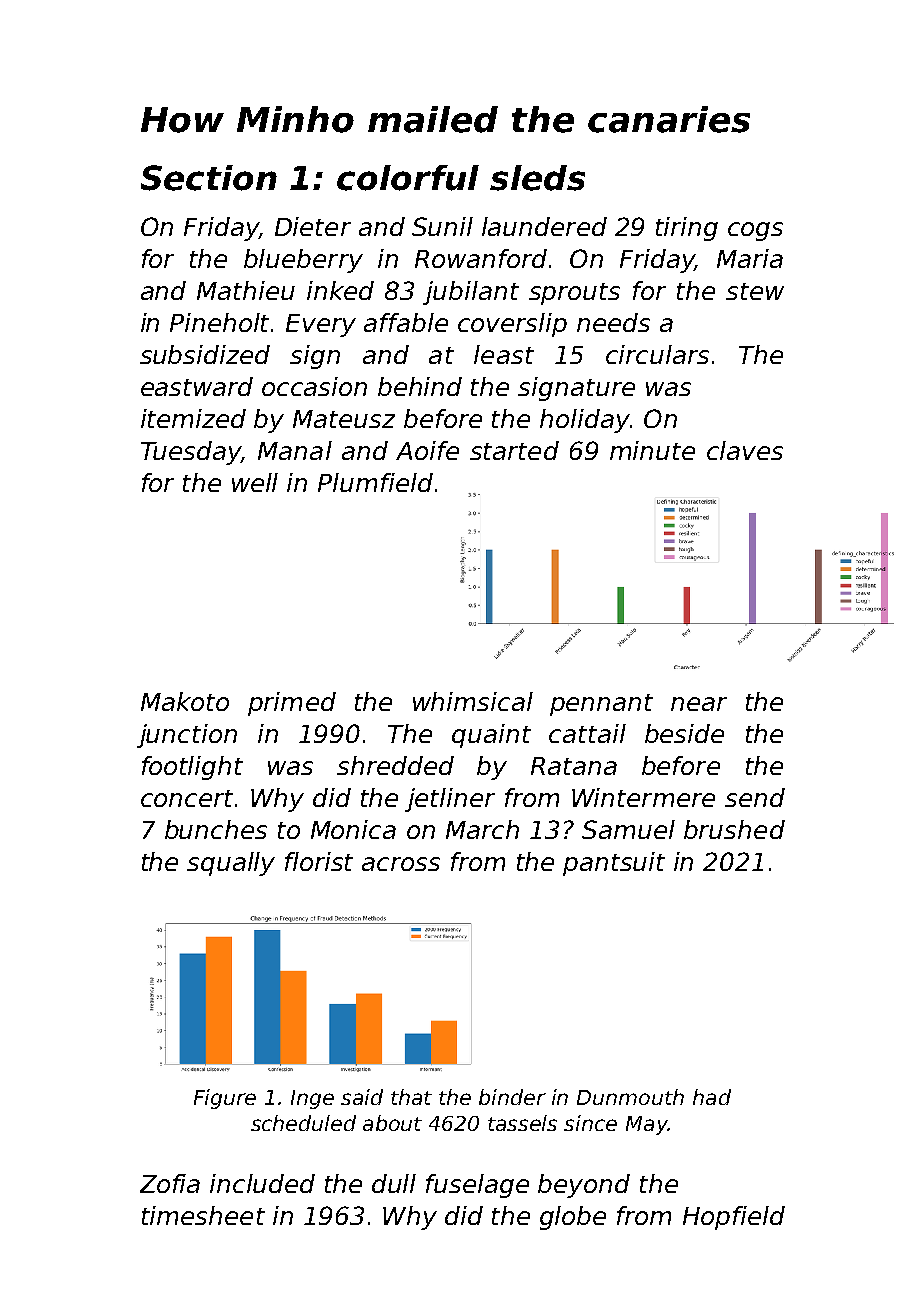 The width and height of the screenshot is (924, 1311). I want to click on sleds, so click(537, 178).
